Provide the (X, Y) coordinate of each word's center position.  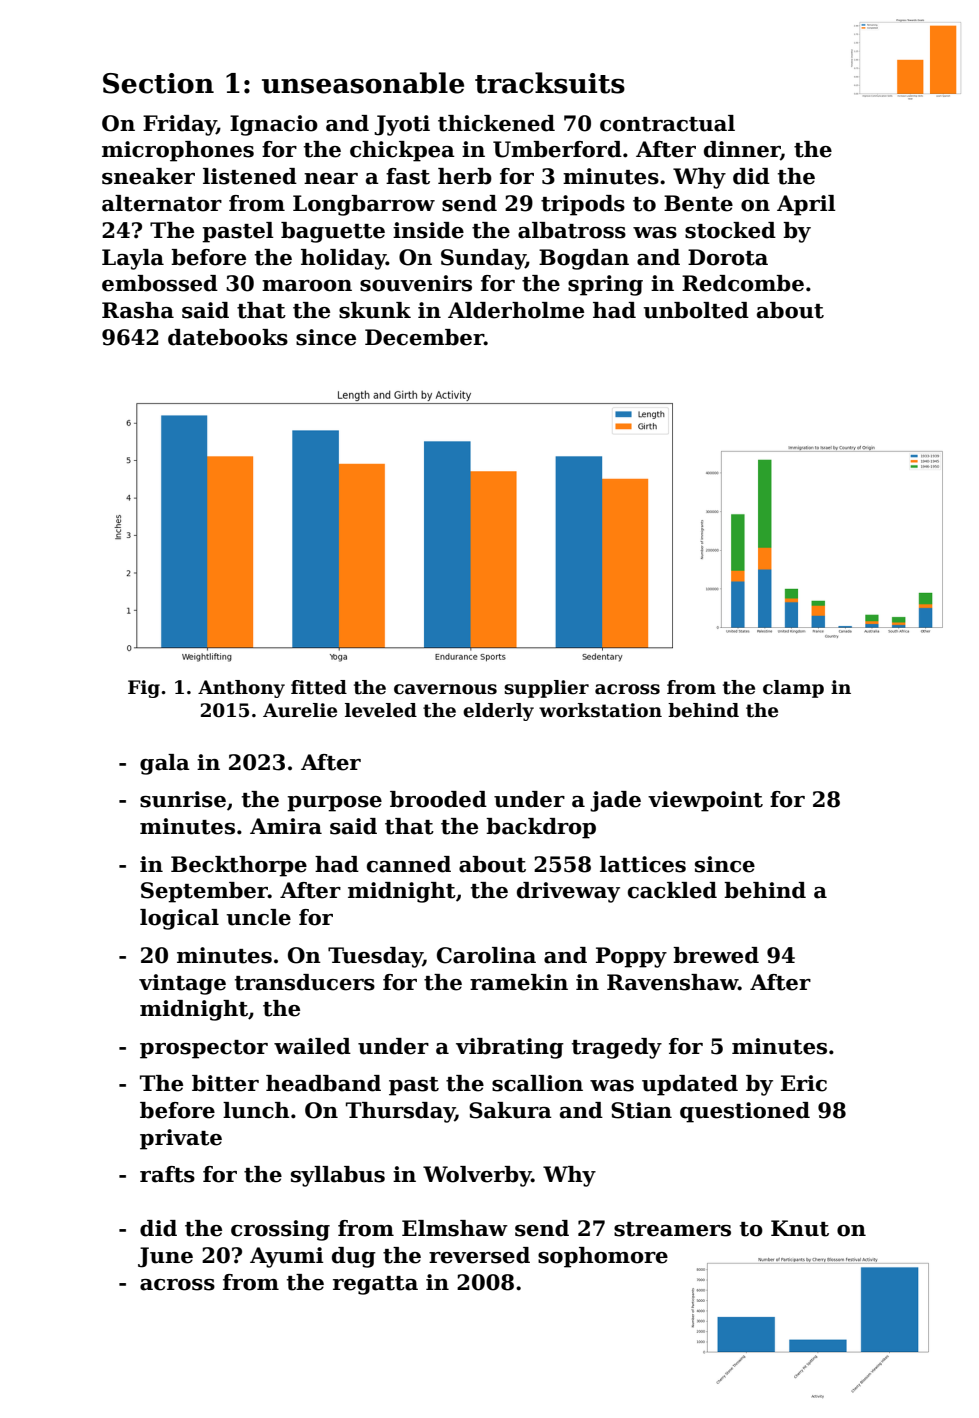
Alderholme (516, 310)
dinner (742, 150)
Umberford (557, 149)
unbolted (696, 310)
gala (165, 764)
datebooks (228, 337)
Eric (804, 1083)
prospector (204, 1049)
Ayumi (287, 1257)
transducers (305, 982)
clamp (793, 689)
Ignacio (274, 125)
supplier (546, 689)
